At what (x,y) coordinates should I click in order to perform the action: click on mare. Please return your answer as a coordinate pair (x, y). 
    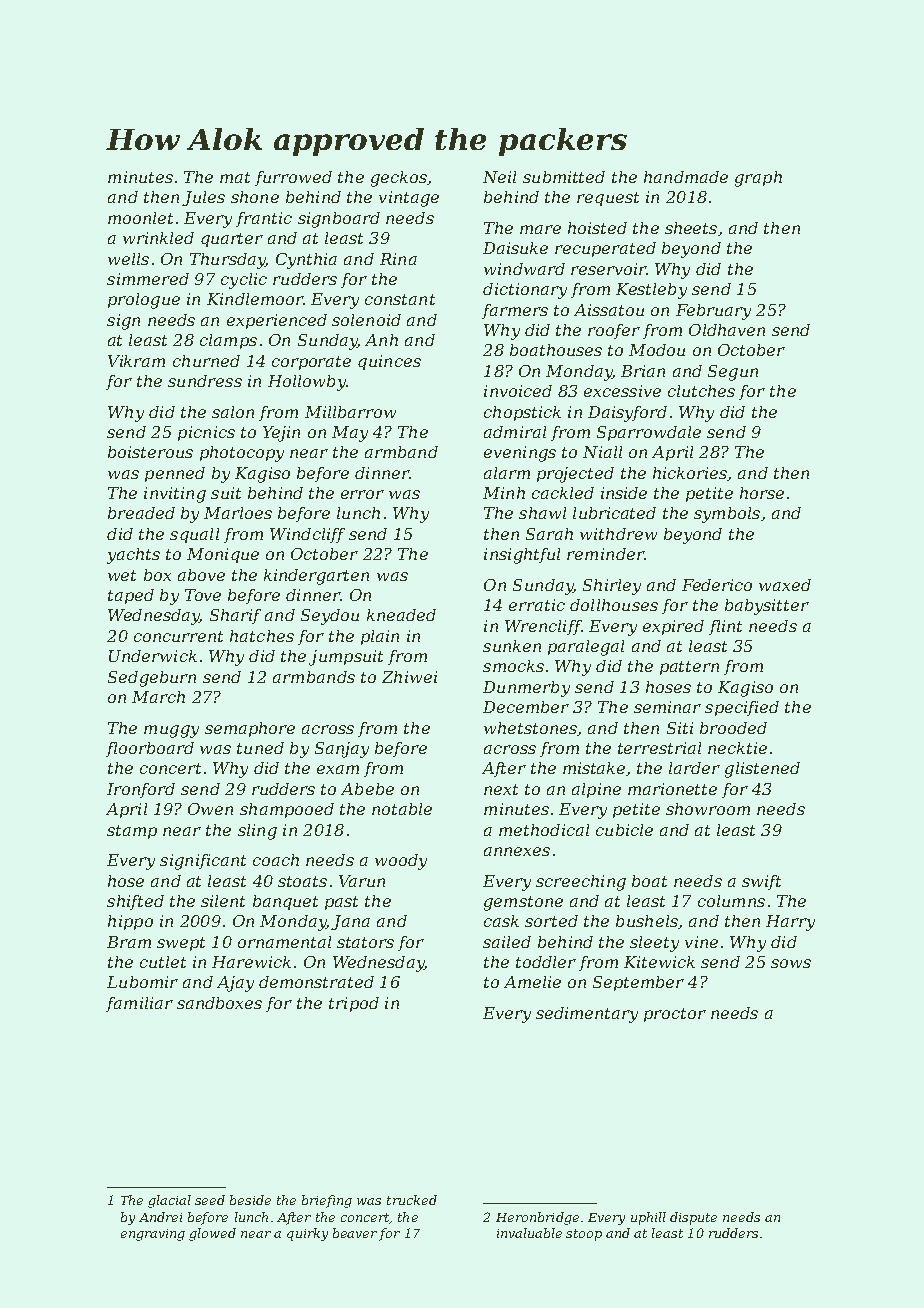
    Looking at the image, I should click on (540, 229).
